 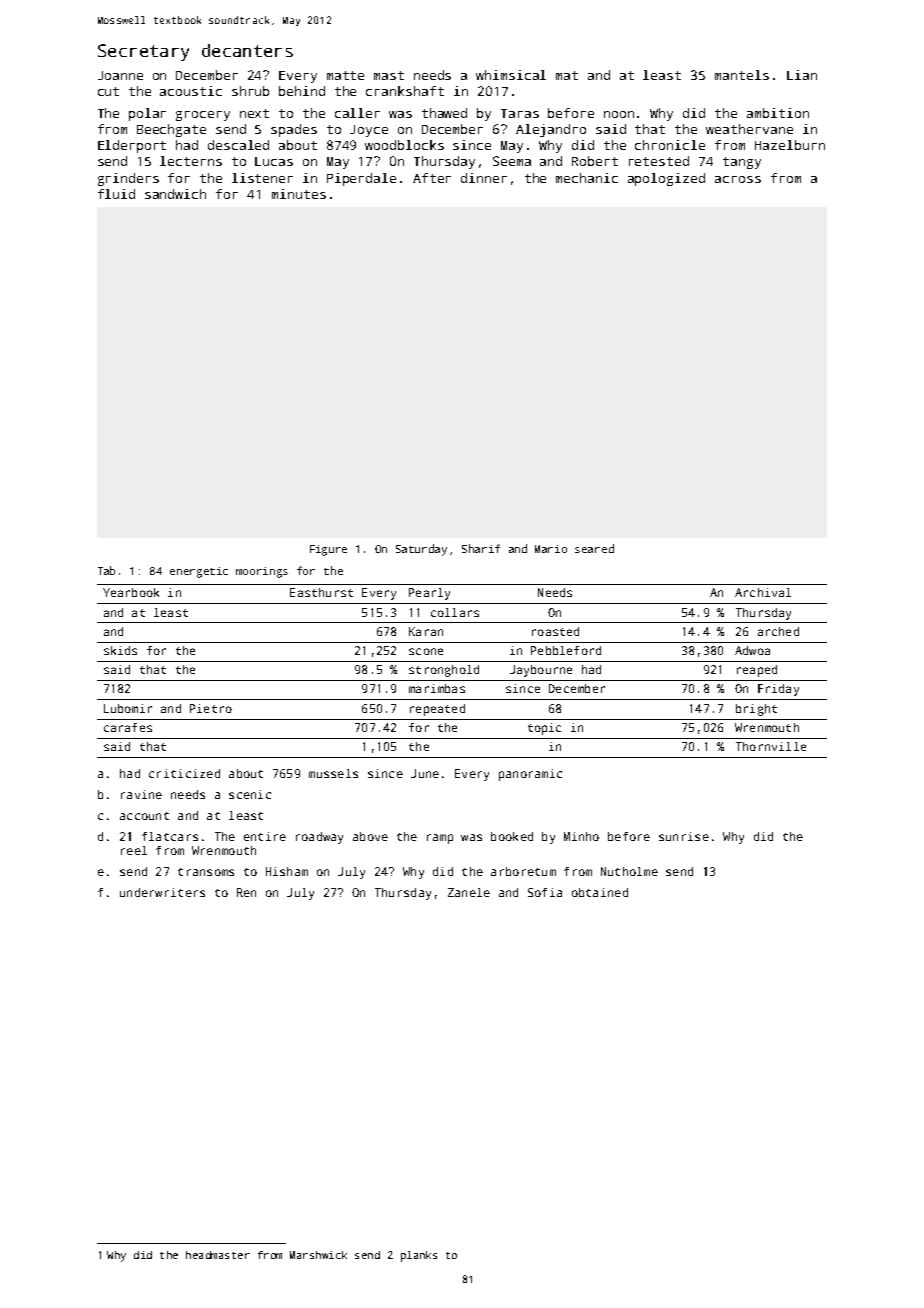 What do you see at coordinates (600, 892) in the page?
I see `obtained` at bounding box center [600, 892].
